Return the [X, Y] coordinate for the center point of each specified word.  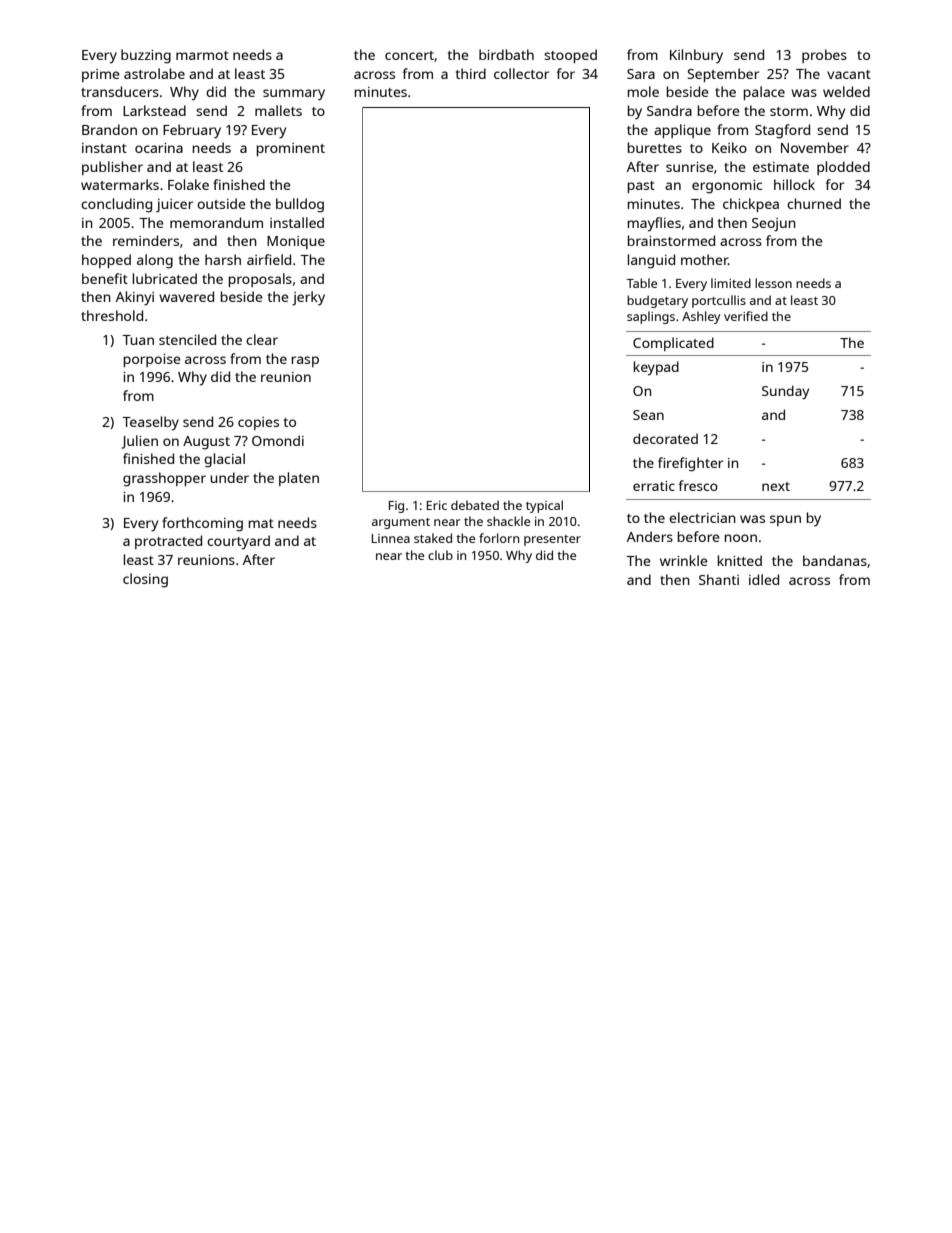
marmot [202, 55]
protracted [168, 542]
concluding [116, 205]
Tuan [138, 340]
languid [651, 261]
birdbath [506, 54]
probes [824, 56]
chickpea [751, 205]
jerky [308, 298]
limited [731, 283]
